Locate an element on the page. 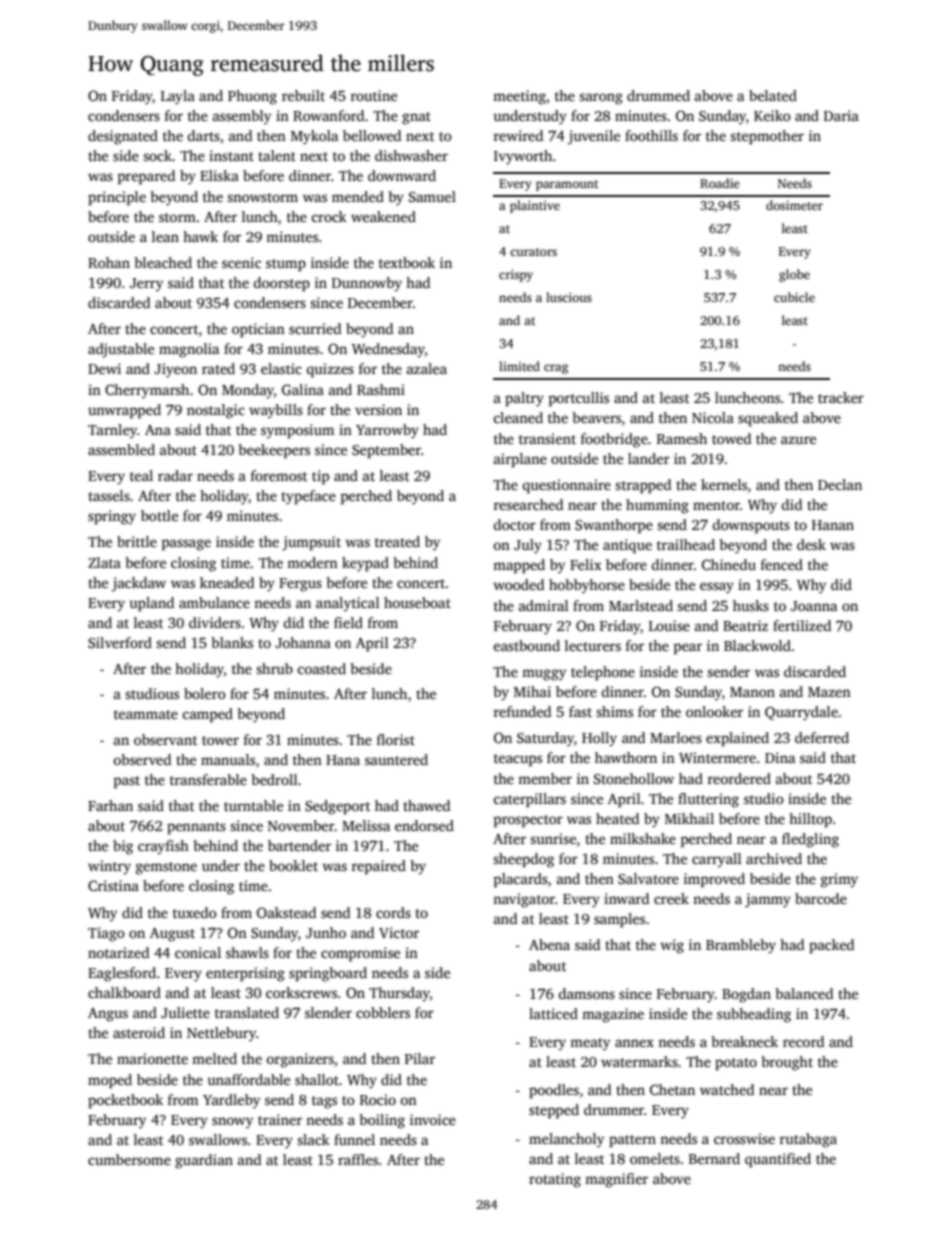  magnifier is located at coordinates (616, 1180).
